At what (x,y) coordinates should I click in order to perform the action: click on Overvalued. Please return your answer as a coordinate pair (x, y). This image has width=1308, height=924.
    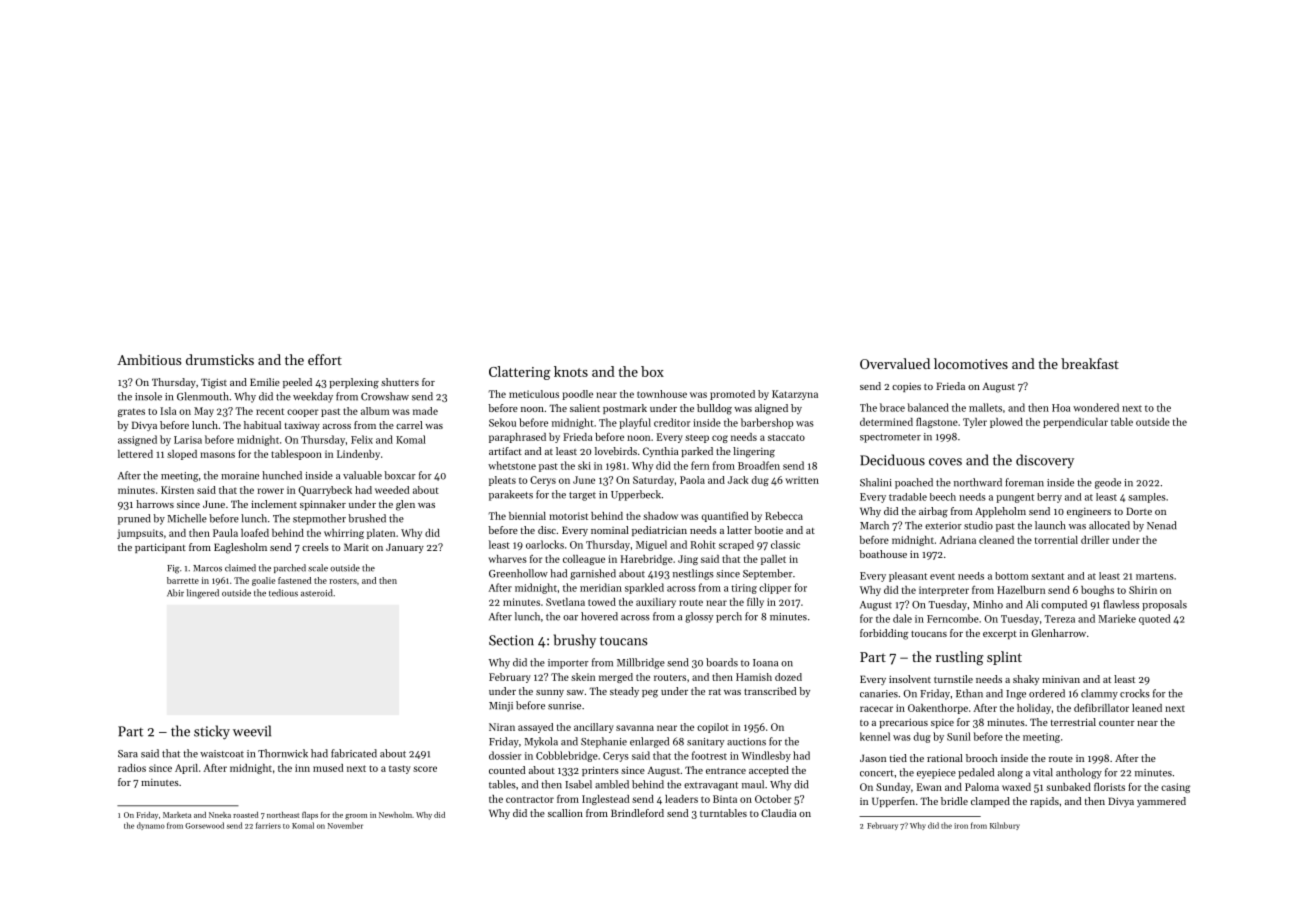
    Looking at the image, I should click on (895, 363).
